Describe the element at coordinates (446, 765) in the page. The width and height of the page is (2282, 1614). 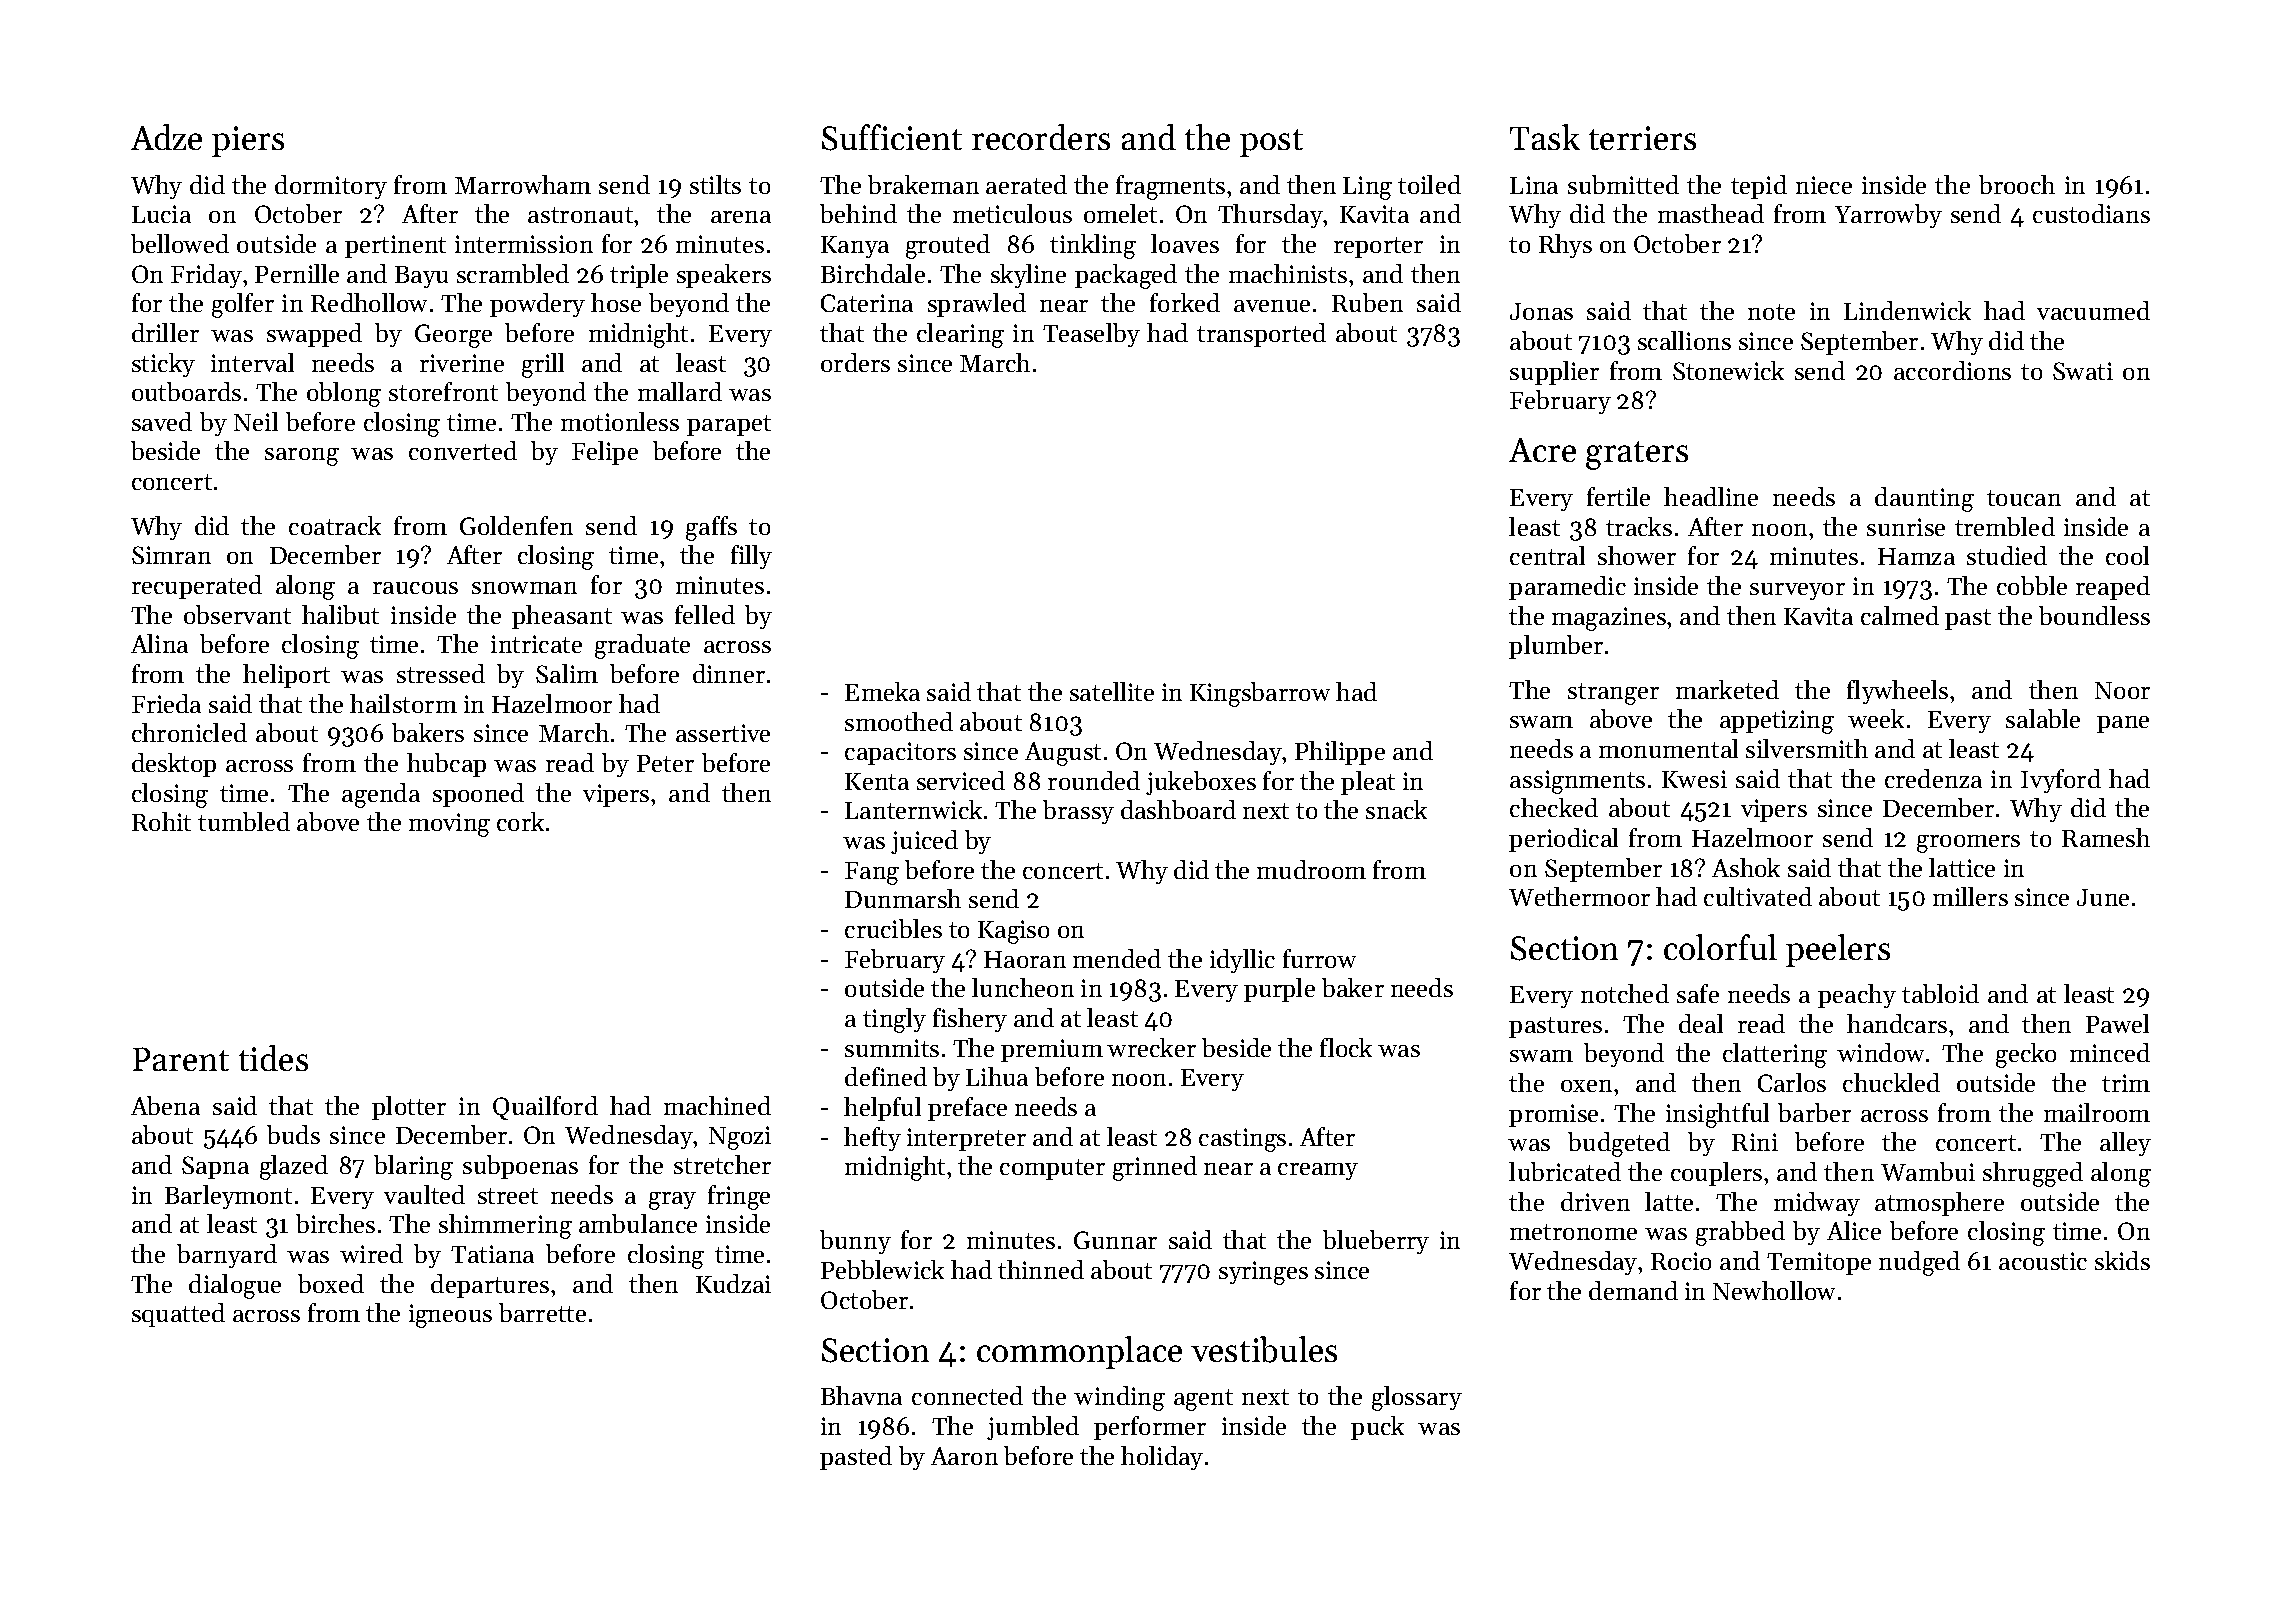
I see `hubcap` at that location.
